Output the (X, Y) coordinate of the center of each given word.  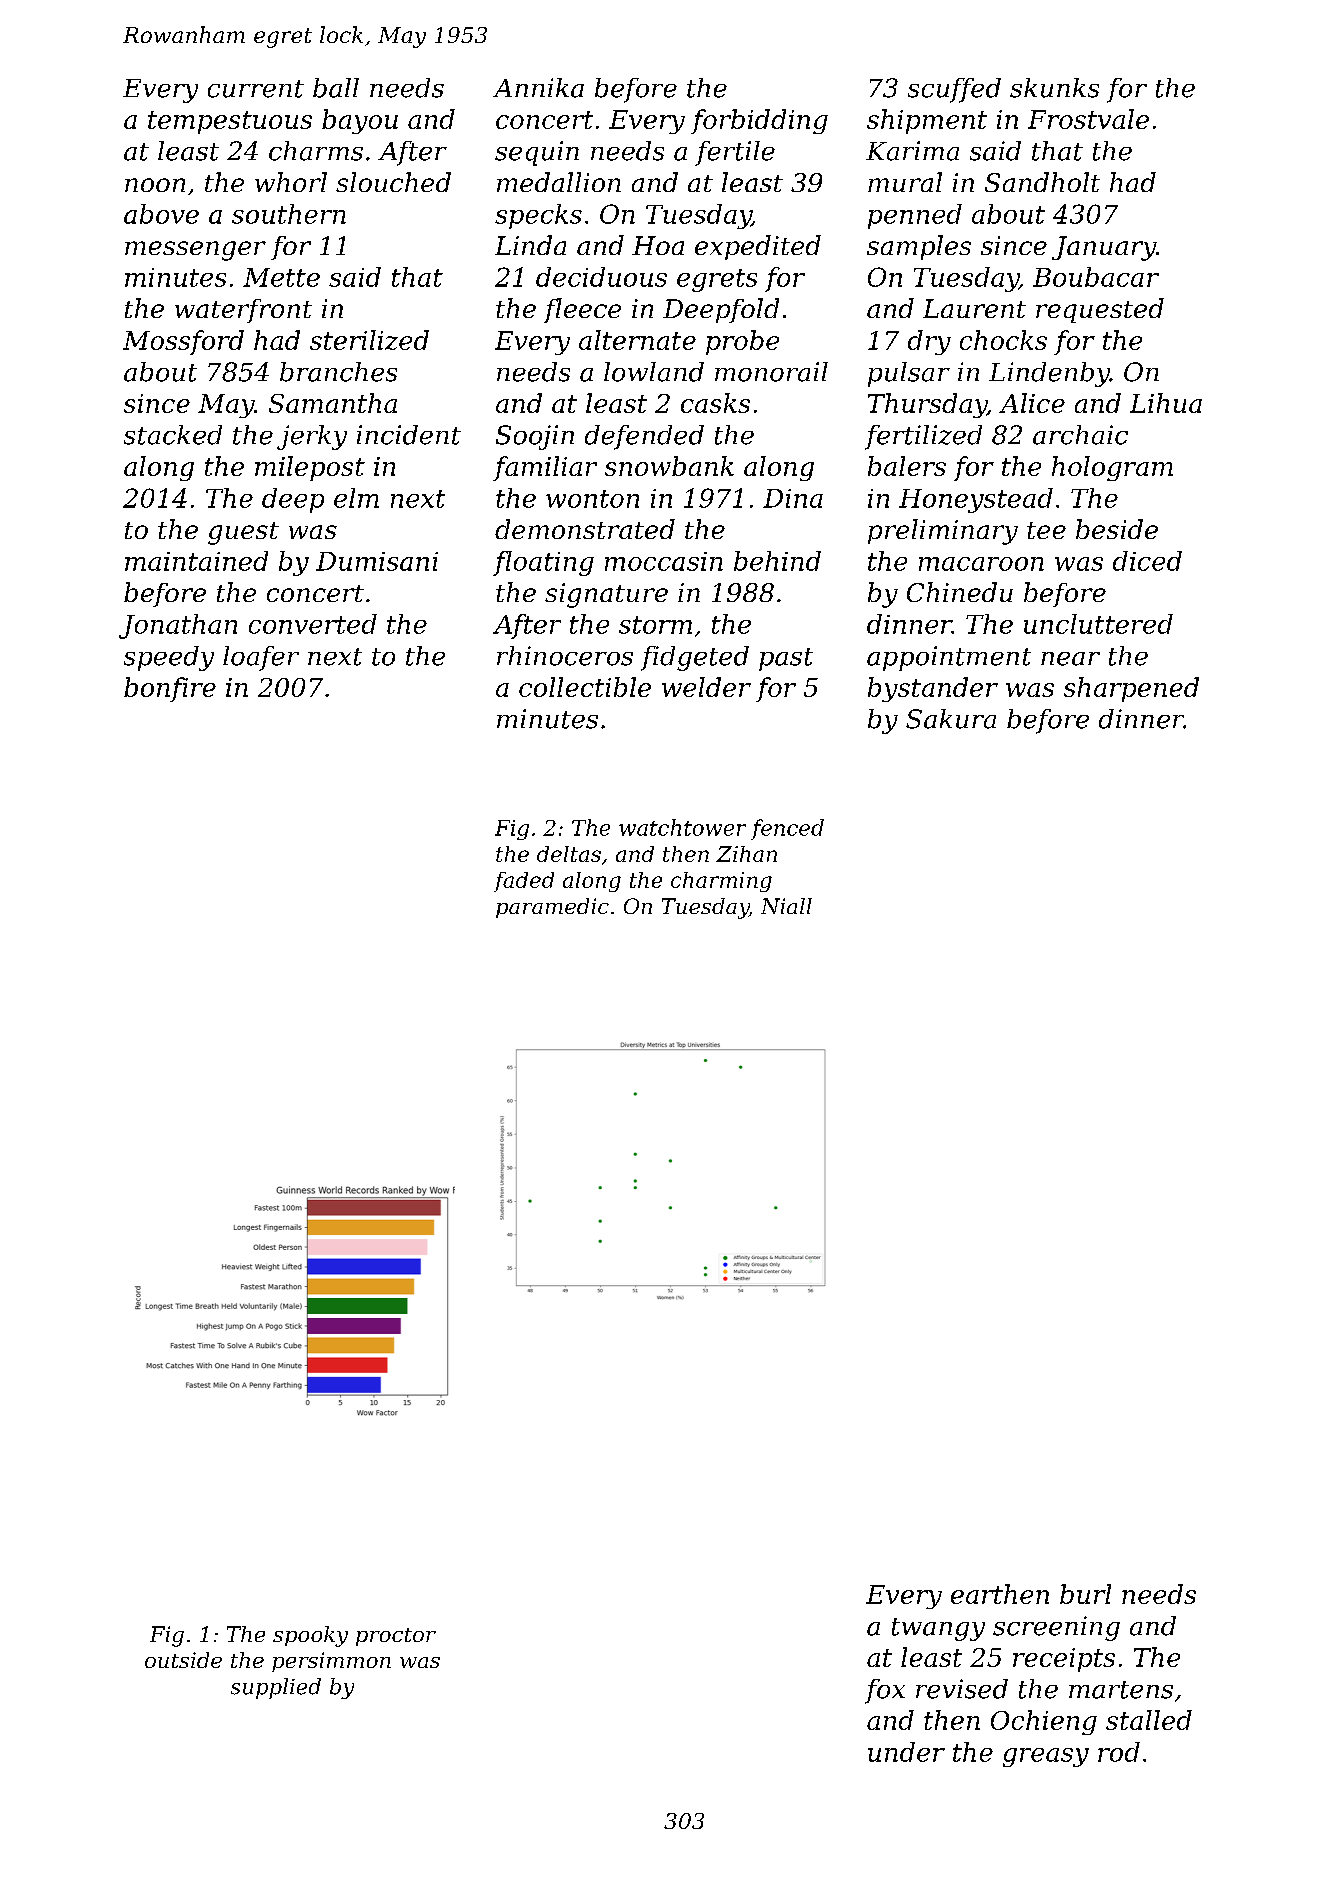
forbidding (759, 121)
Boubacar (1096, 277)
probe (742, 342)
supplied (276, 1688)
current (256, 89)
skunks (1054, 88)
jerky (312, 437)
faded (524, 882)
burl (1085, 1594)
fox (885, 1691)
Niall (786, 906)
